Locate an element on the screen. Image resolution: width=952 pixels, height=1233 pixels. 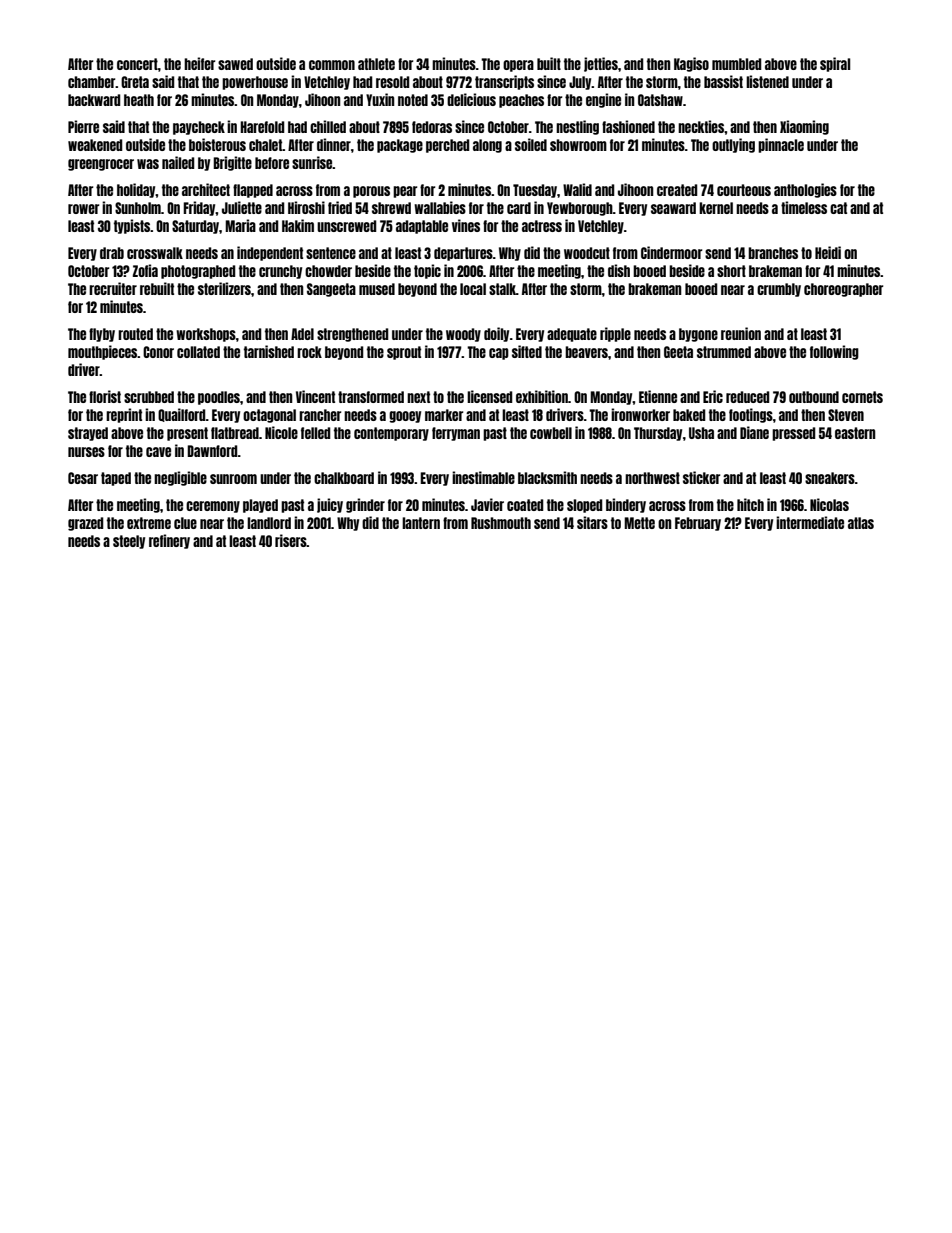
Adel is located at coordinates (302, 334).
